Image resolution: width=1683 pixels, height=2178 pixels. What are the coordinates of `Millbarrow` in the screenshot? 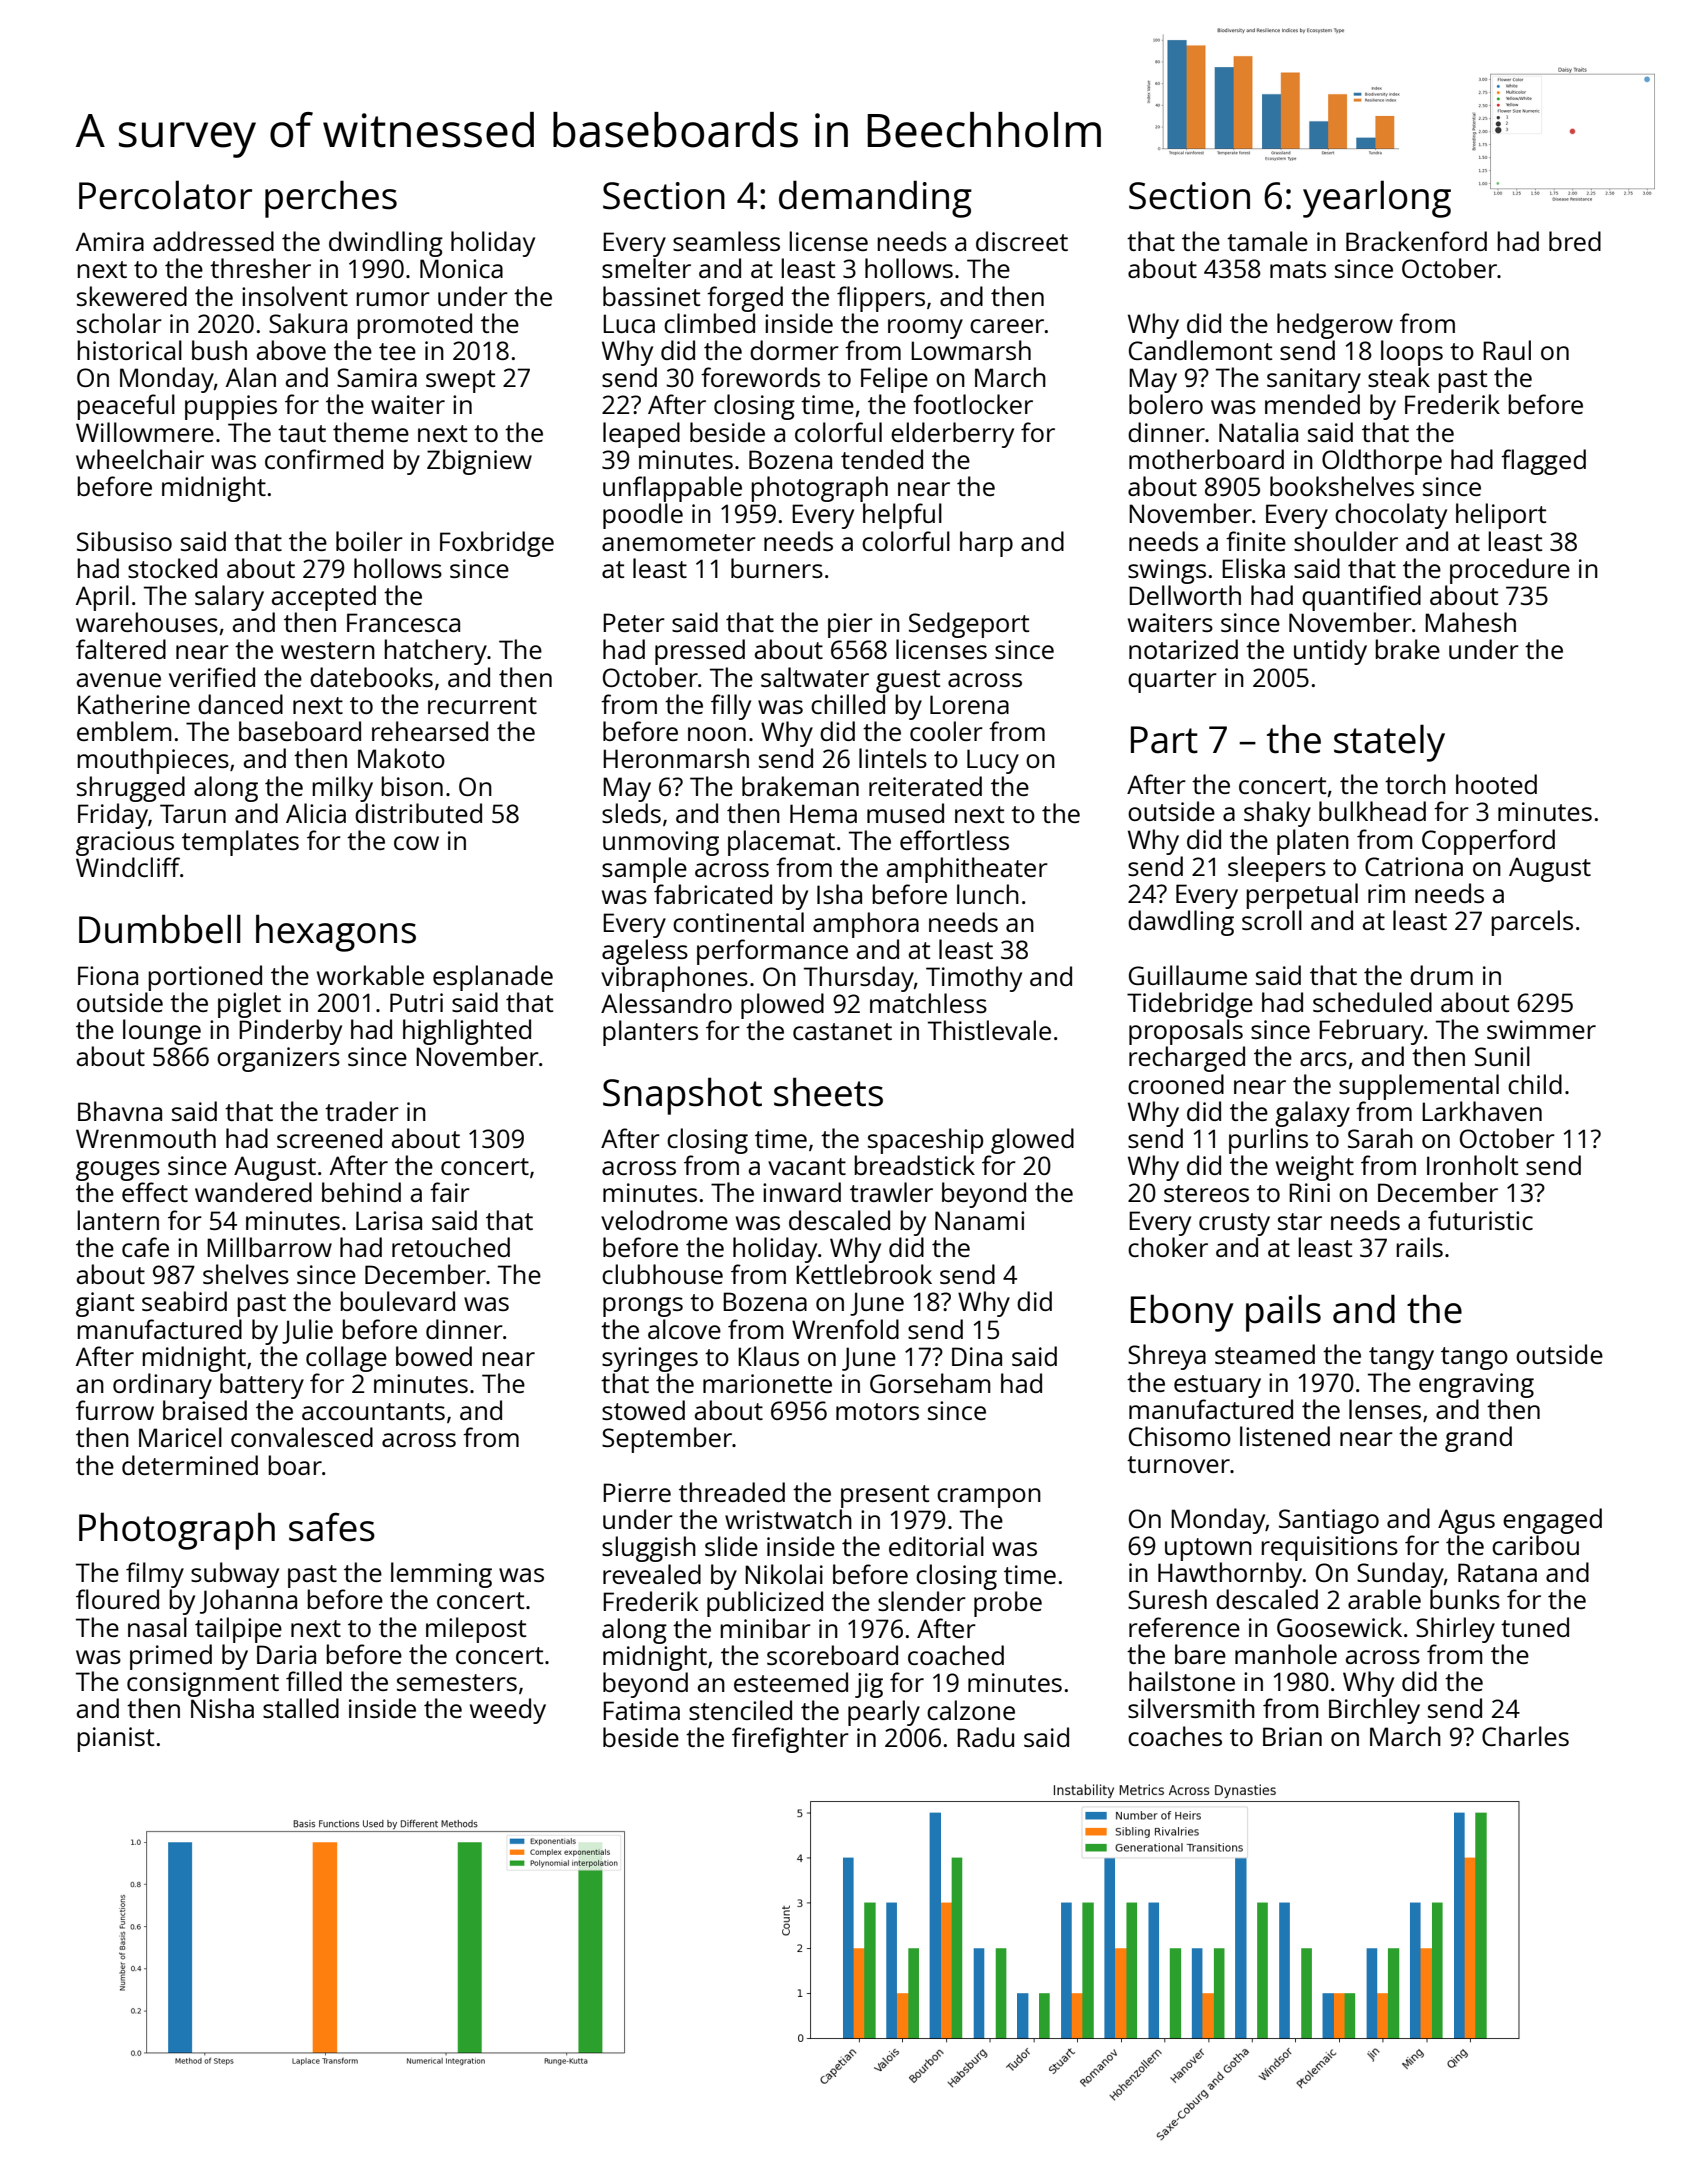 It's located at (269, 1247).
